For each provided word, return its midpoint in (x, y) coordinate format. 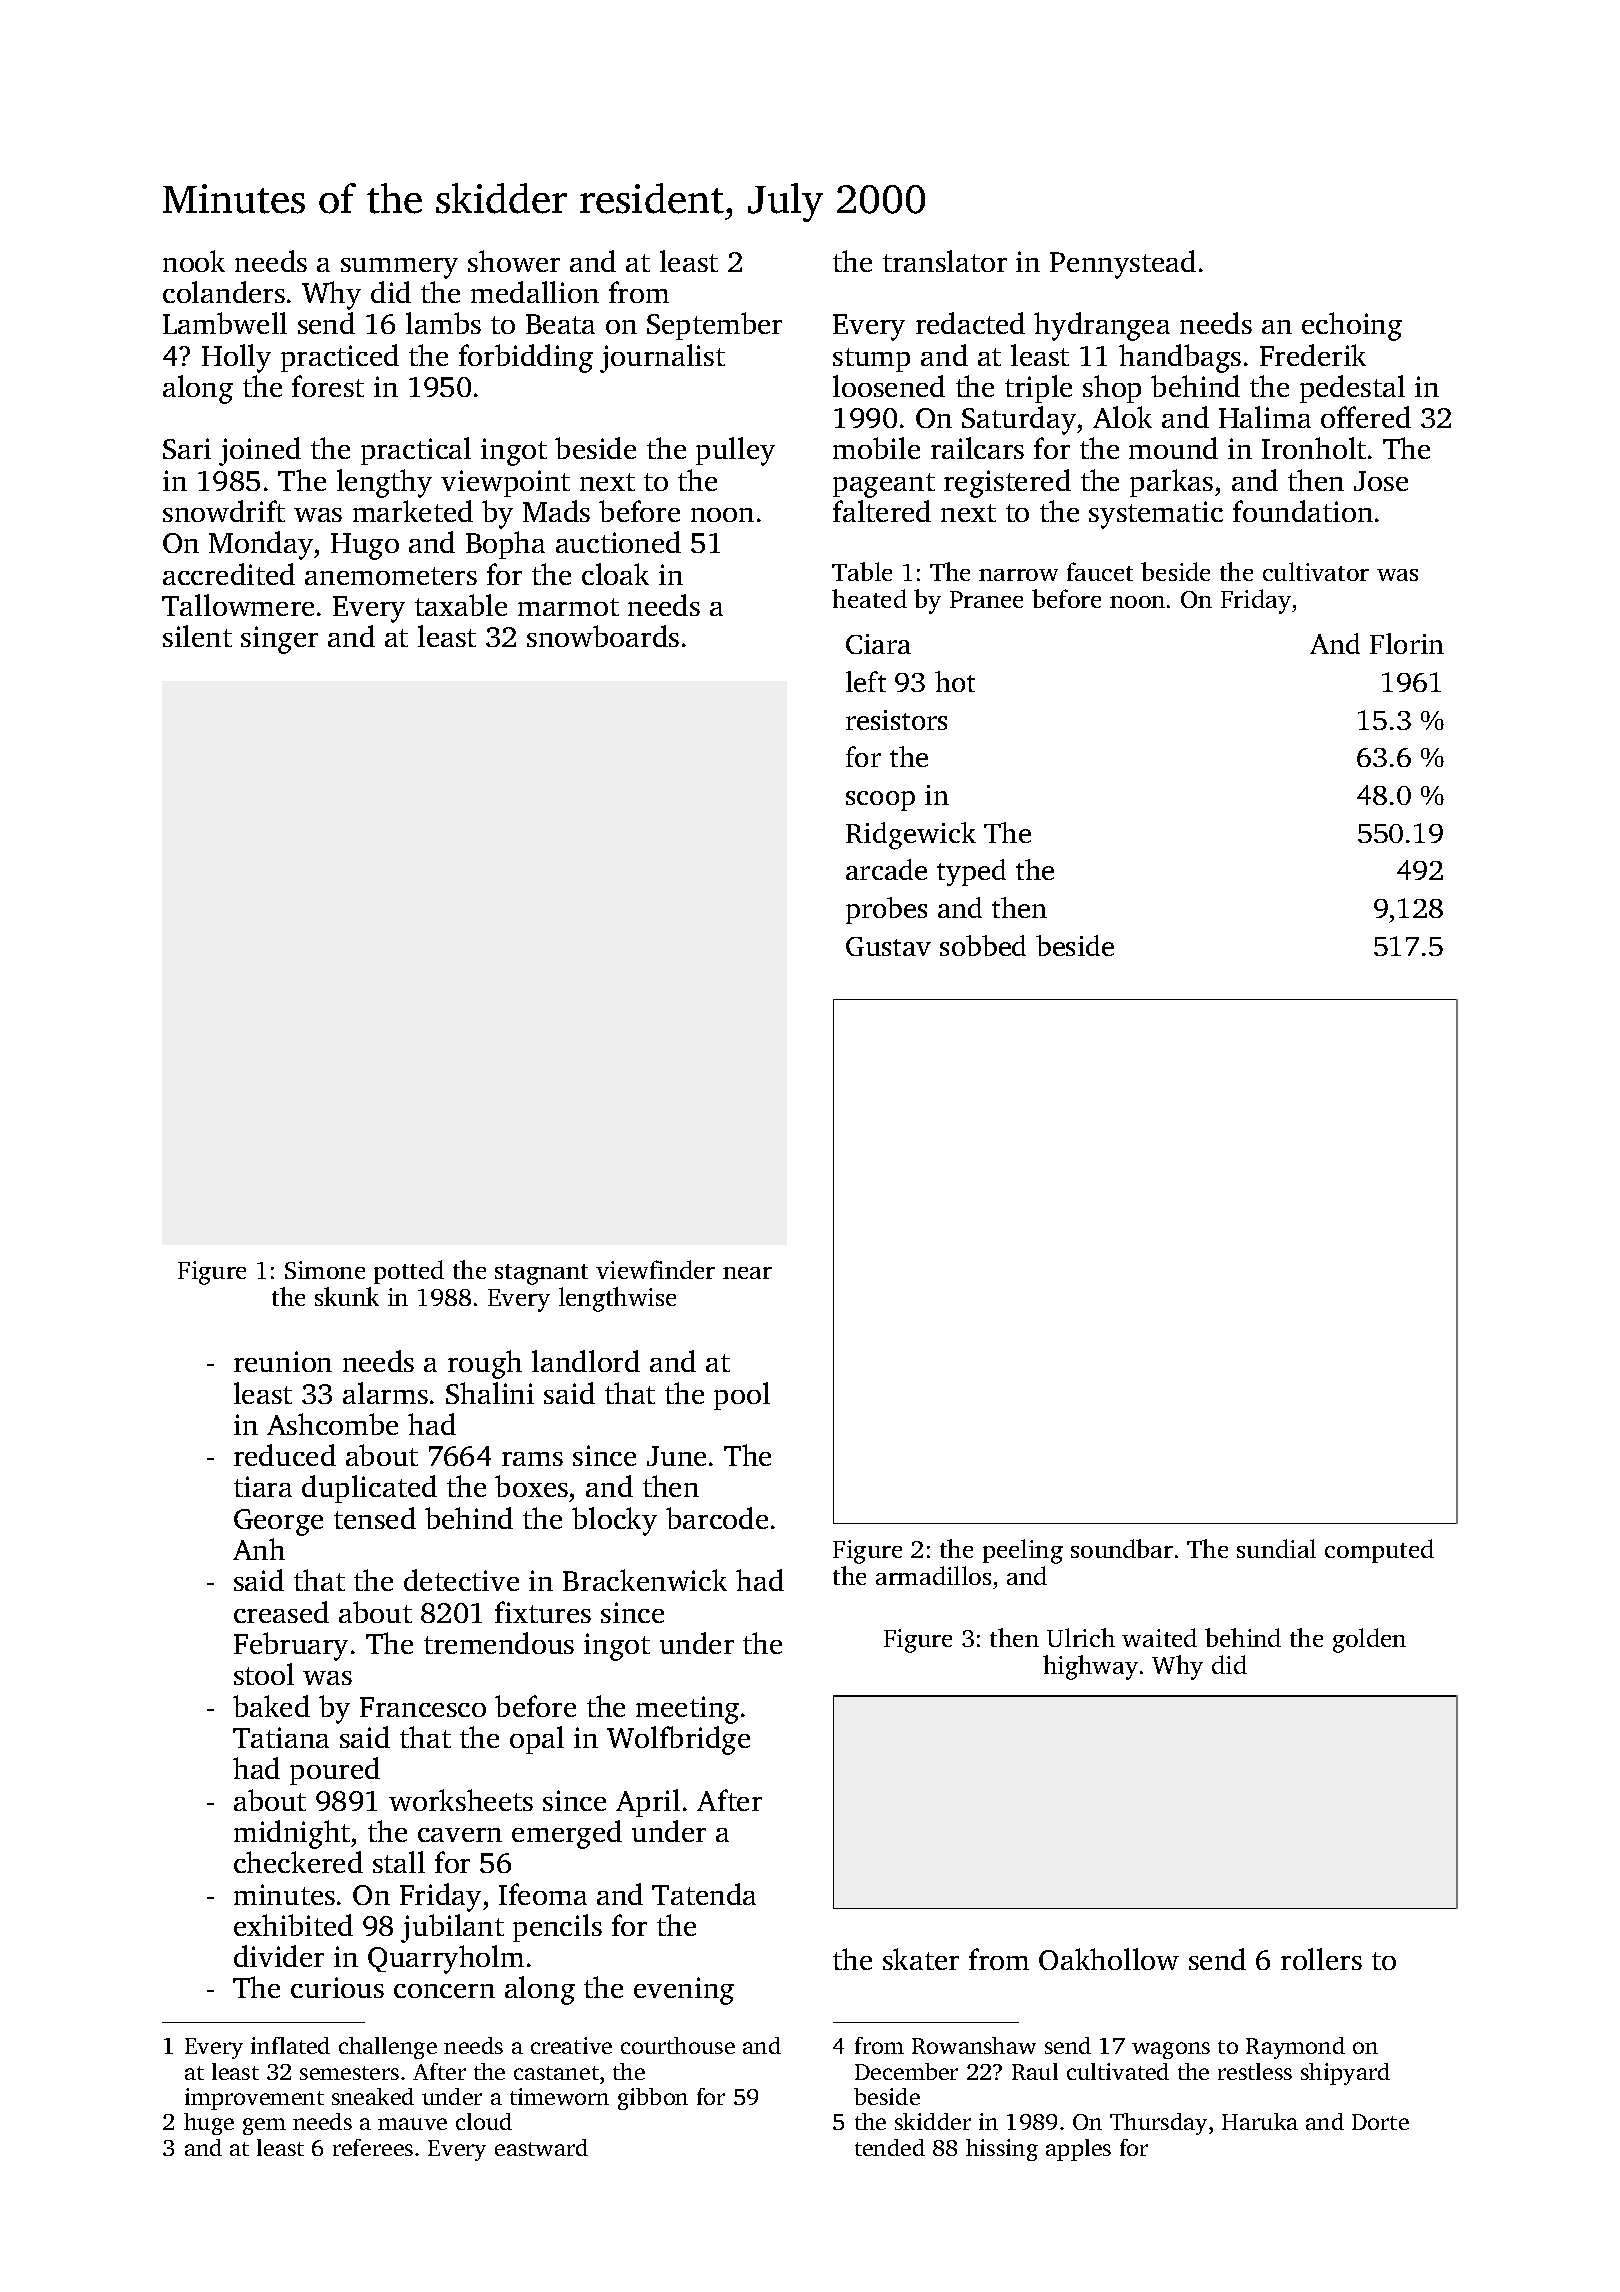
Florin (1407, 643)
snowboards (603, 636)
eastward (541, 2147)
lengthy (384, 483)
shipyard (1345, 2074)
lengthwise (617, 1299)
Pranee (986, 599)
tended (890, 2147)
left (866, 681)
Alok (1122, 417)
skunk (347, 1296)
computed (1379, 1551)
